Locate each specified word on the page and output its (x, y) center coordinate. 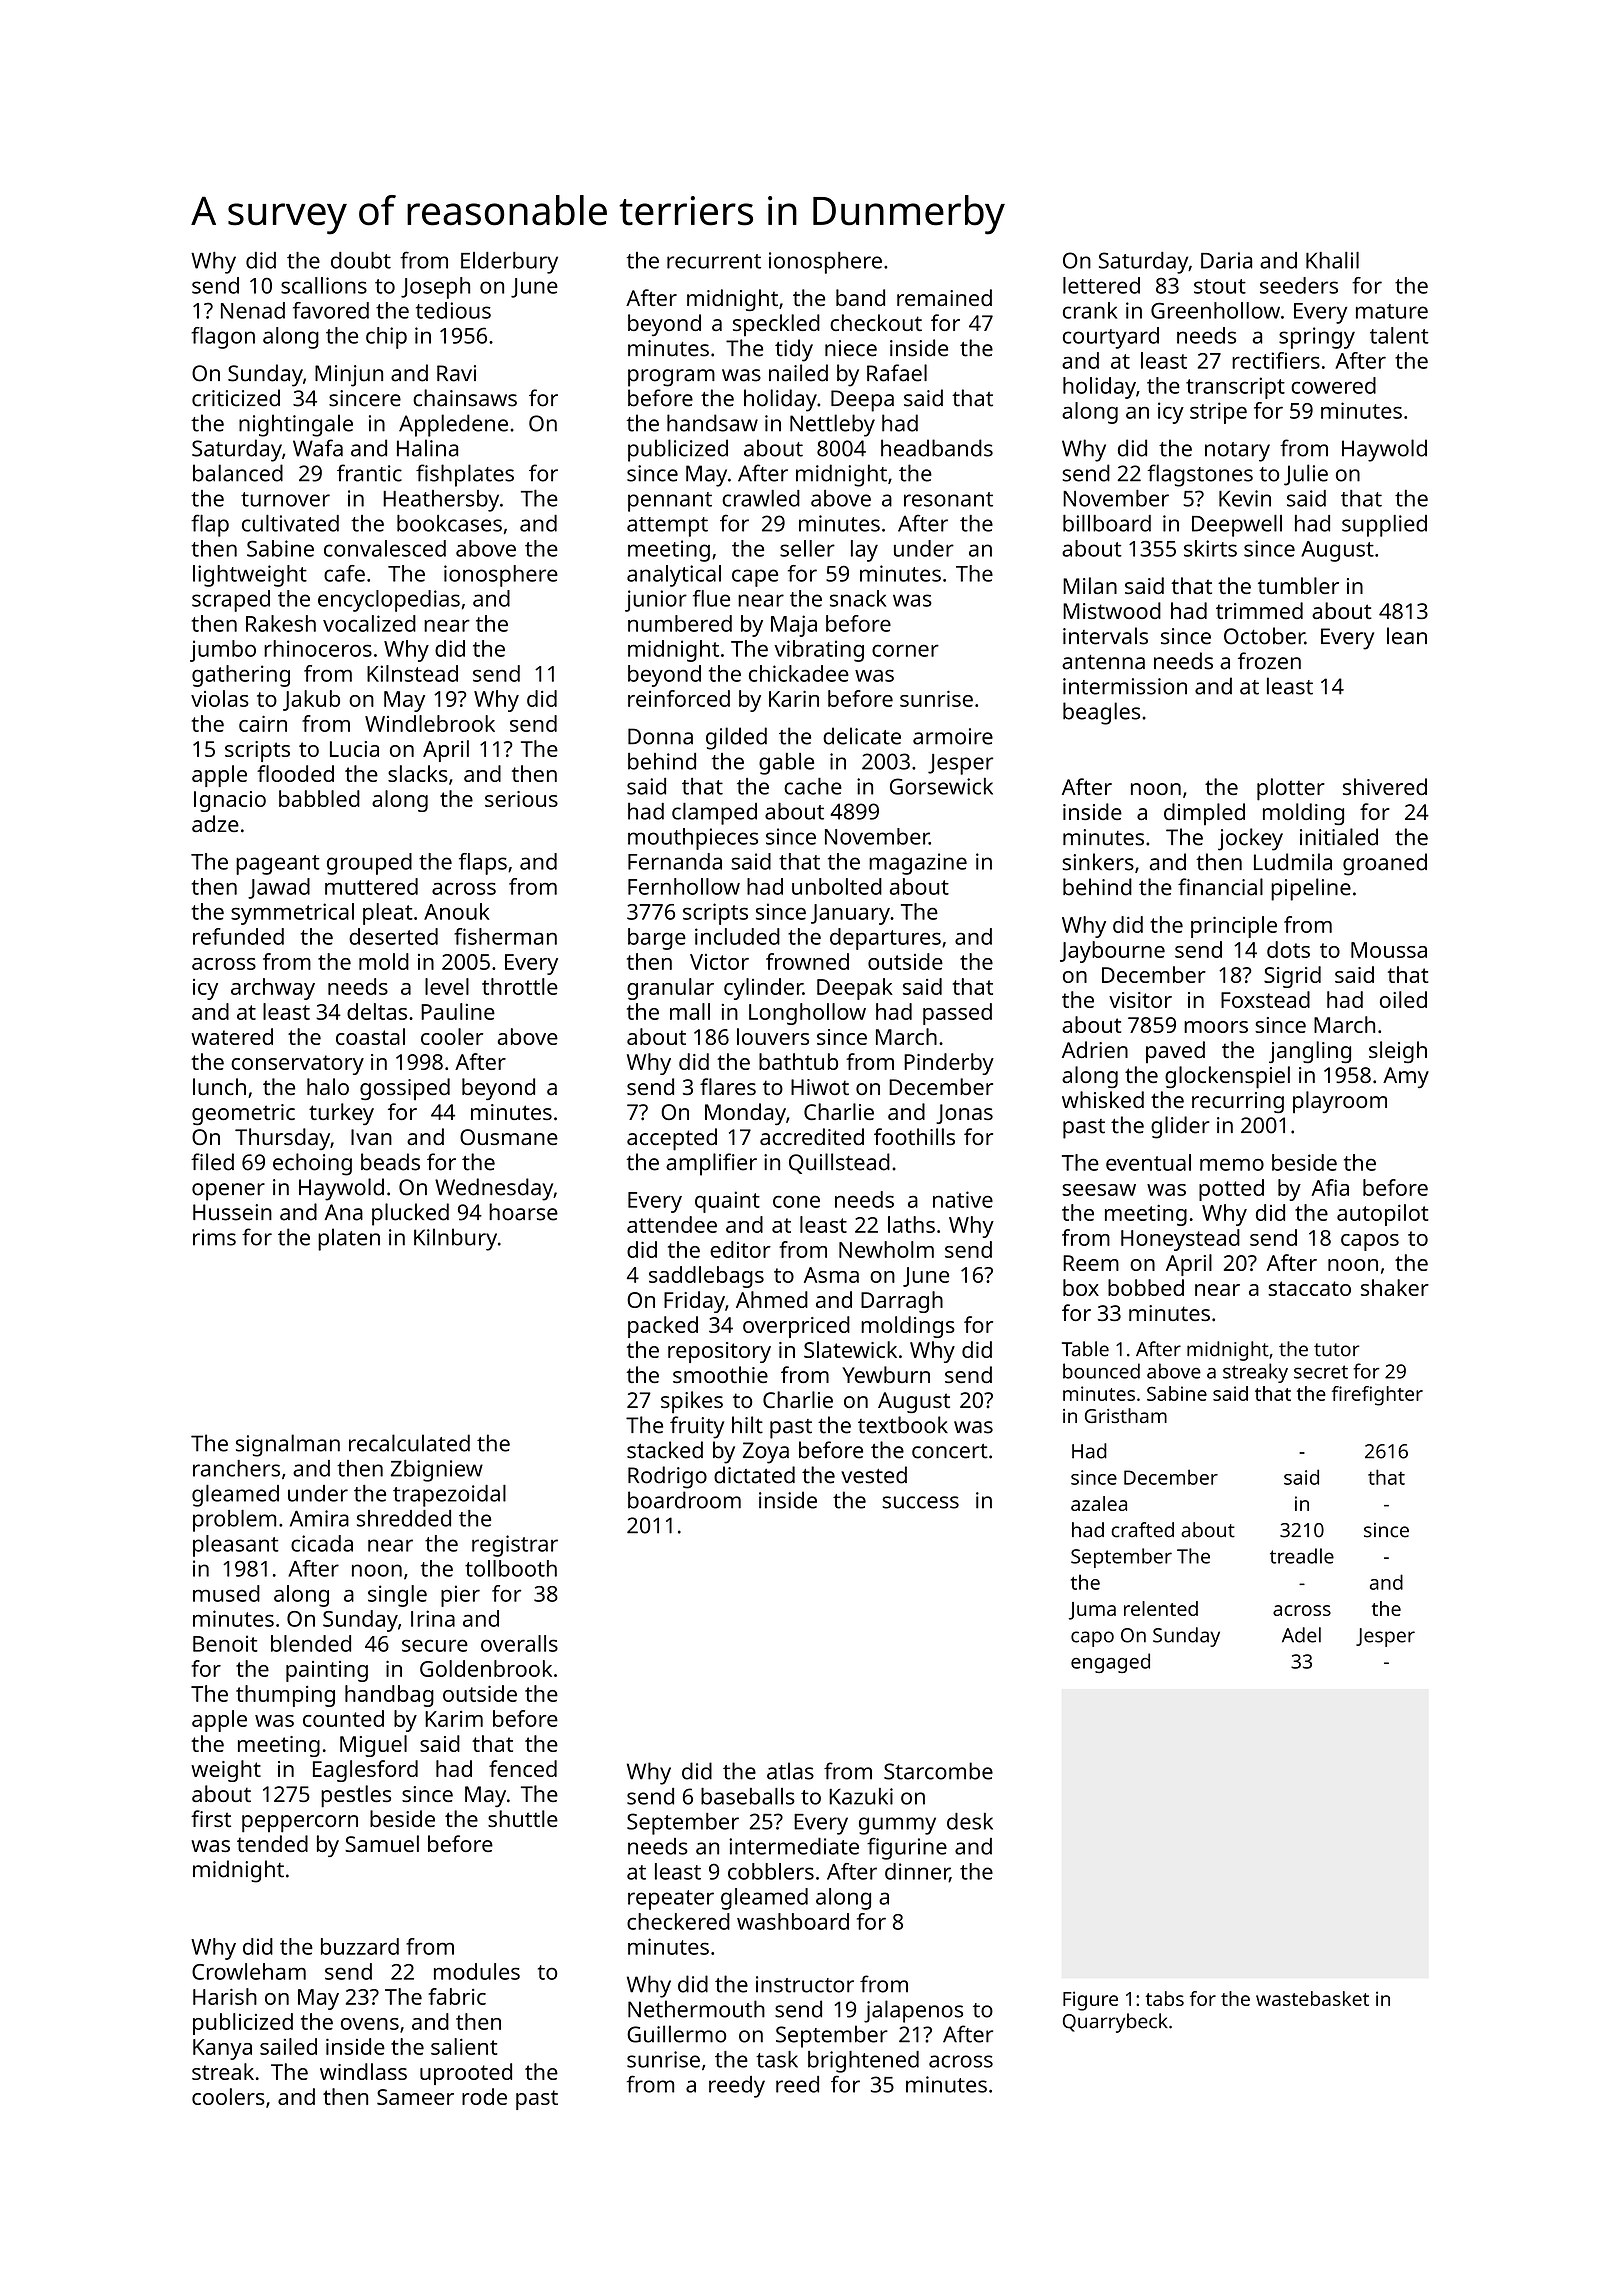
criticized (236, 398)
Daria (1226, 260)
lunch (219, 1086)
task (777, 2059)
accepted (672, 1139)
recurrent (714, 261)
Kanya (222, 2049)
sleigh (1398, 1052)
